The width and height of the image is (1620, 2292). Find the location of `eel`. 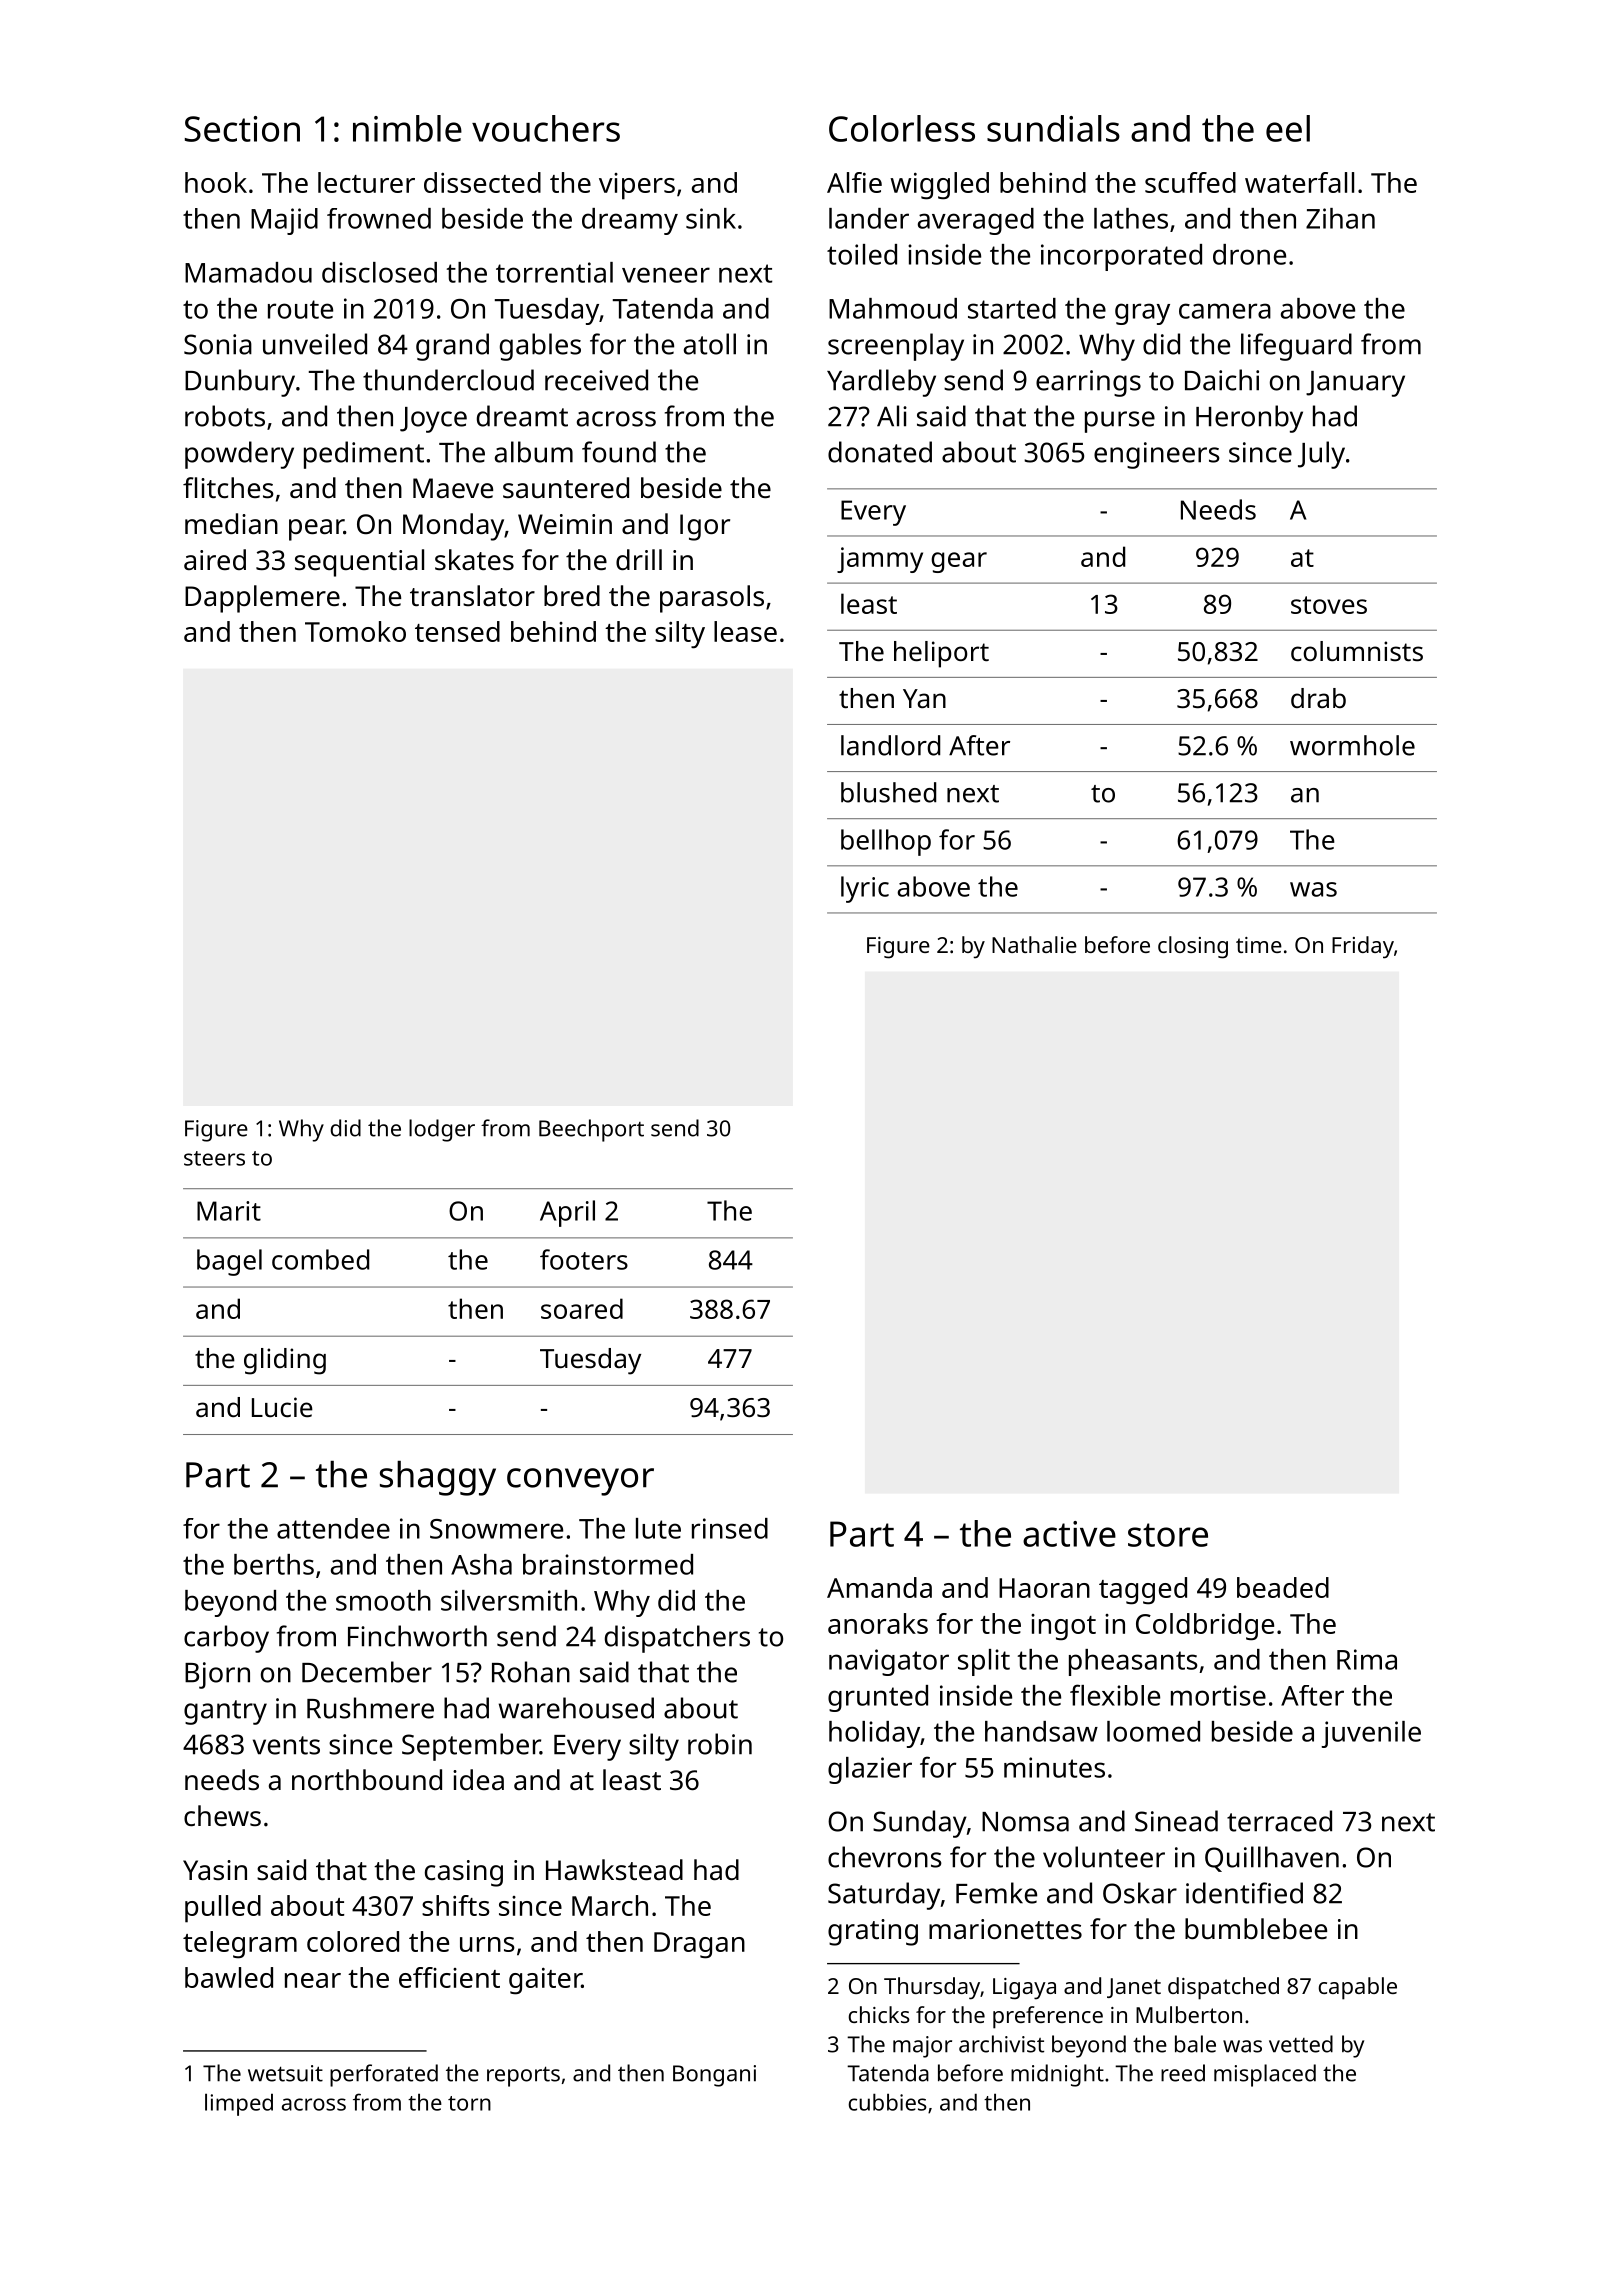

eel is located at coordinates (1288, 128).
